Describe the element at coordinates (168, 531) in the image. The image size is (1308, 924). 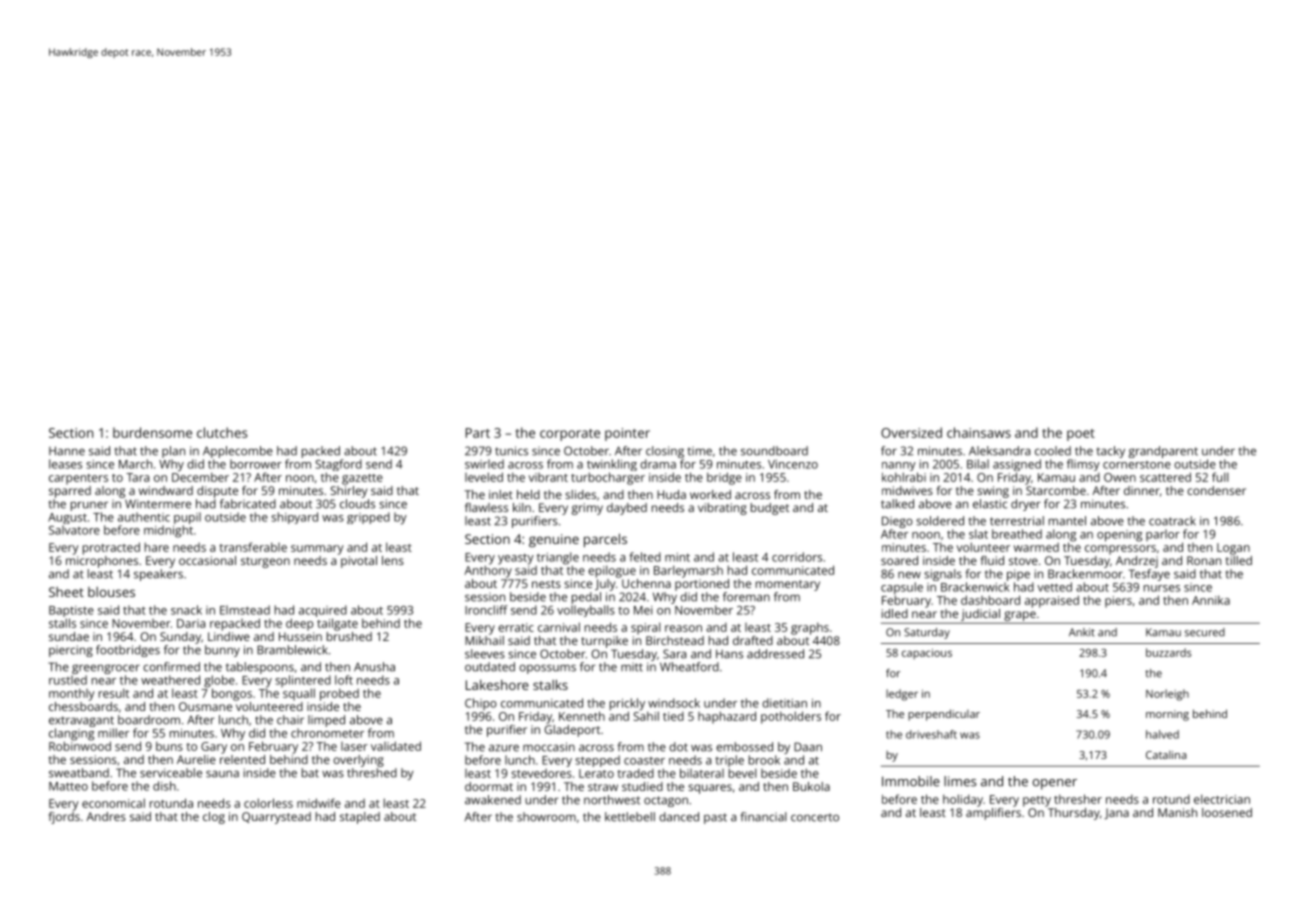
I see `midnight` at that location.
